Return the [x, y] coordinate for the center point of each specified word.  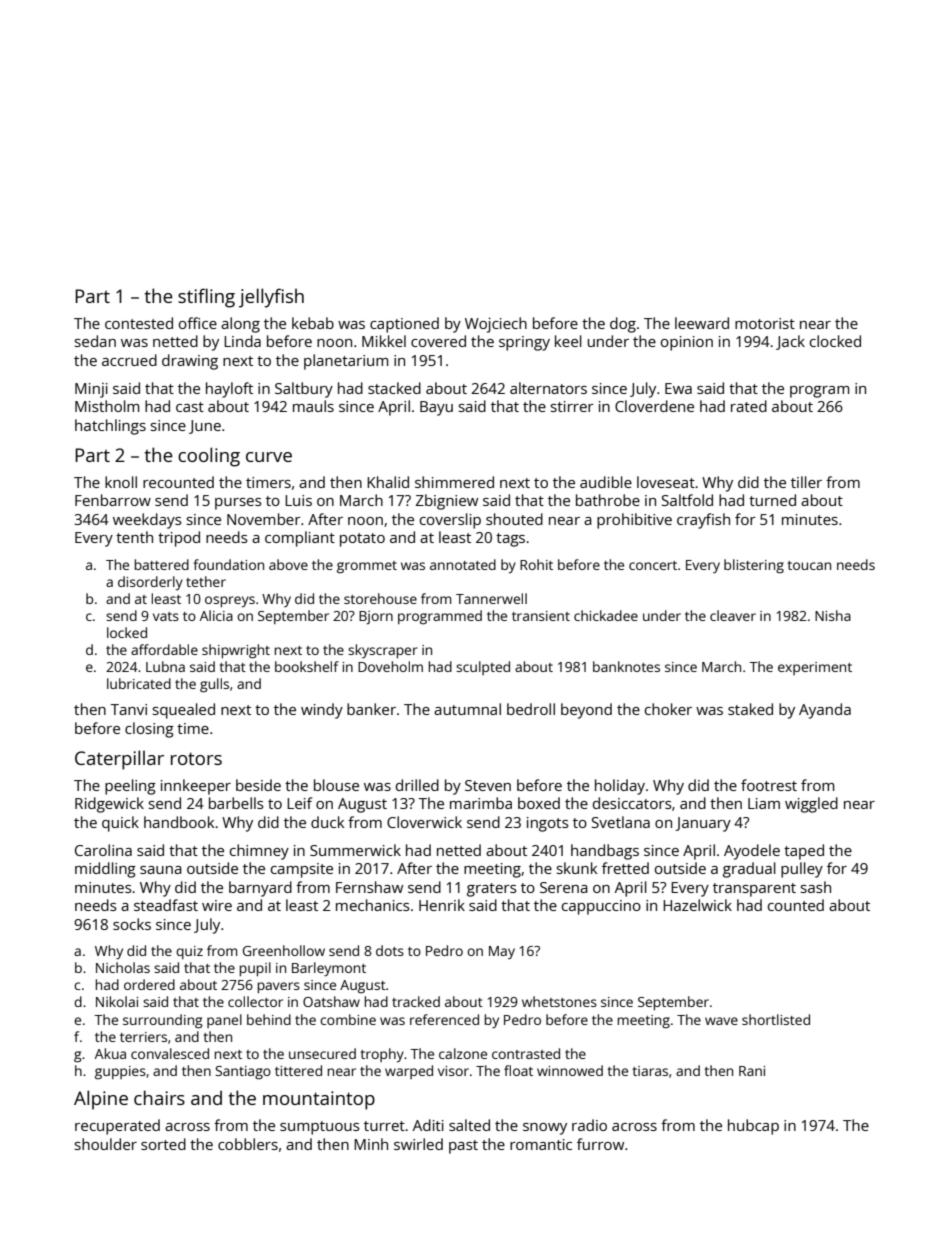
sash [816, 887]
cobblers [248, 1144]
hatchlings [110, 427]
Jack [790, 342]
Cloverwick [424, 822]
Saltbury [304, 390]
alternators [548, 388]
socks [132, 924]
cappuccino [601, 907]
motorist [765, 323]
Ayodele [752, 852]
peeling [130, 787]
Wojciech [496, 325]
